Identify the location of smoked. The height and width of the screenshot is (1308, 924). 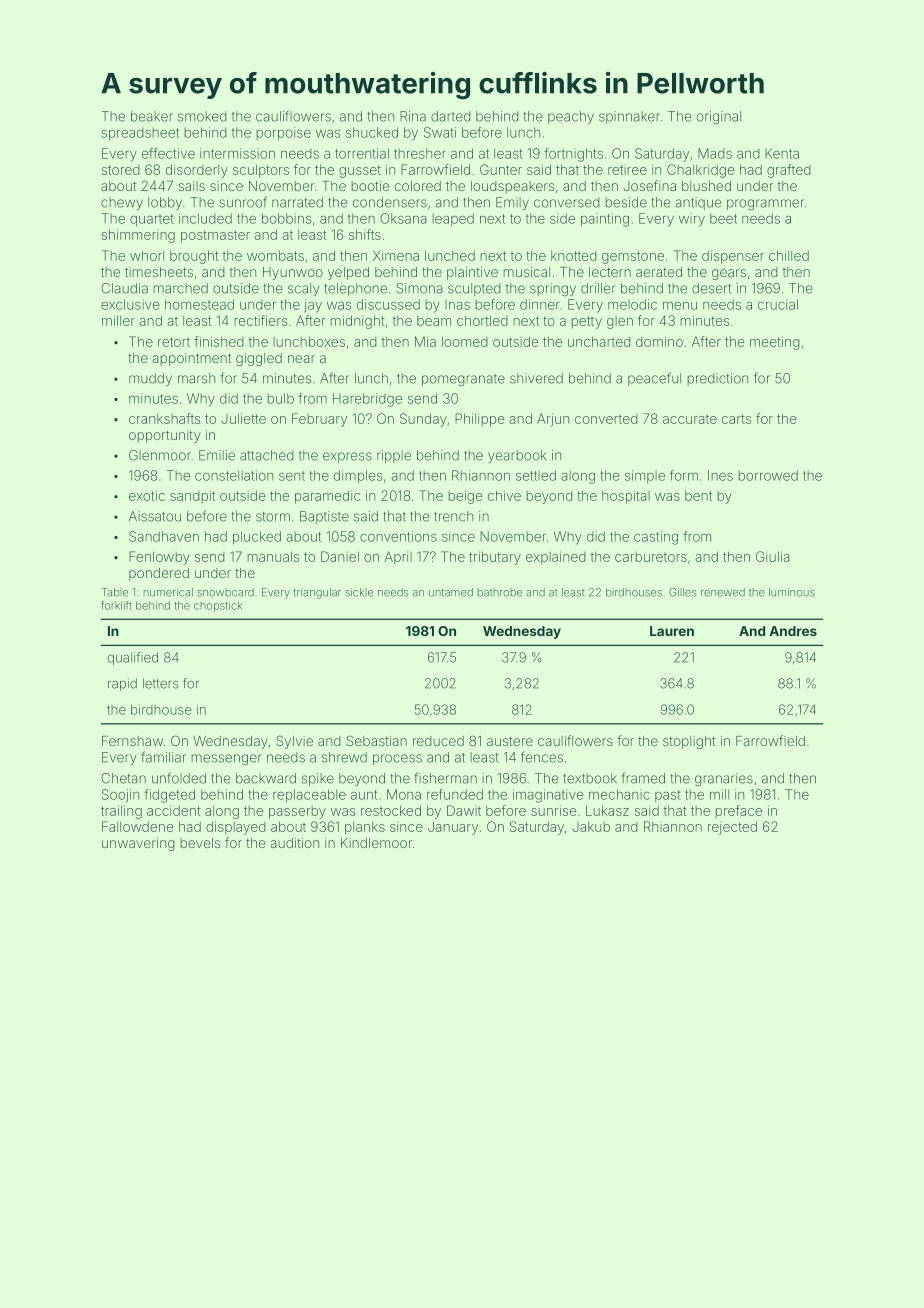
(202, 116).
